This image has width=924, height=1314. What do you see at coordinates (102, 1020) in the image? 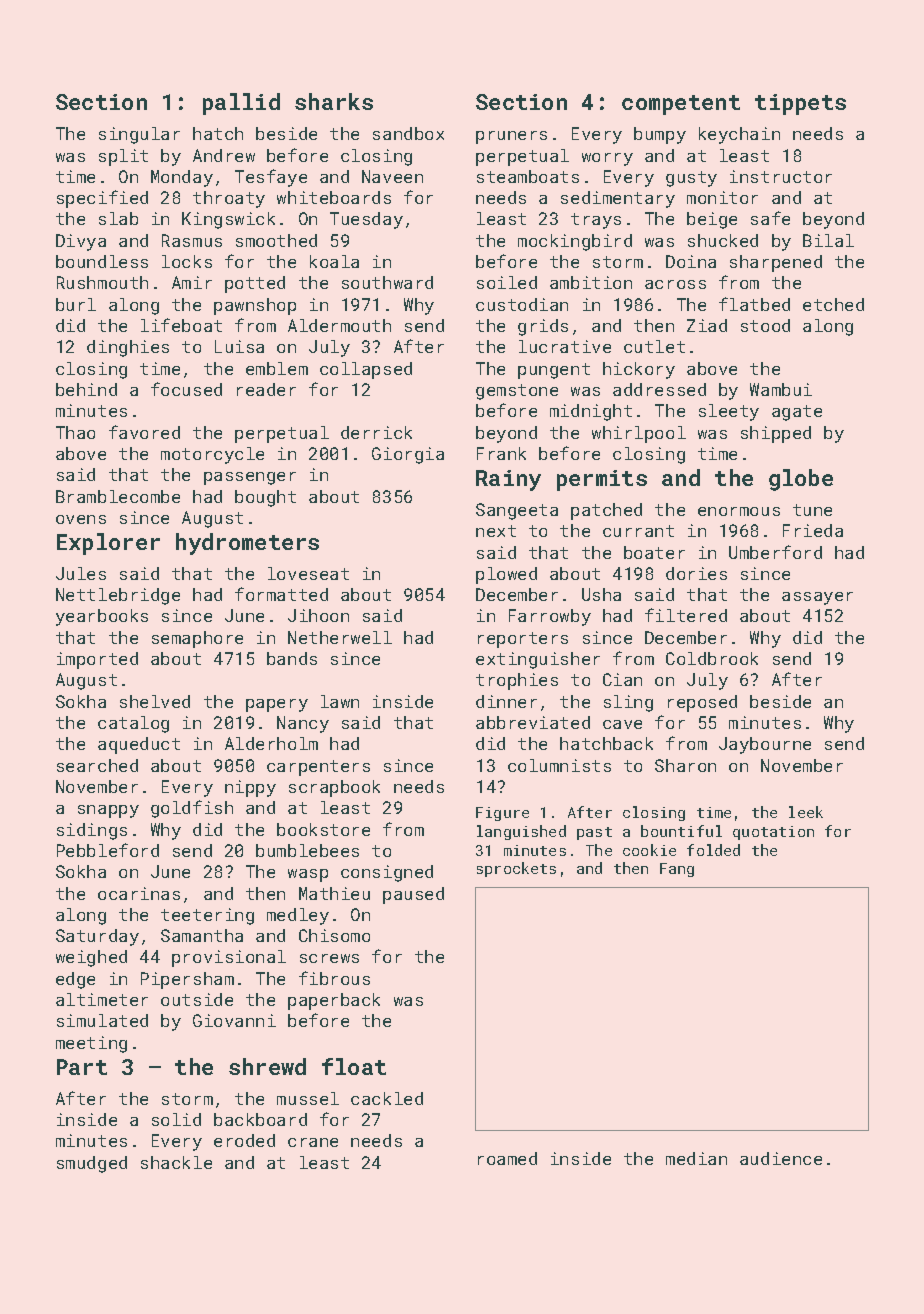
I see `simulated` at bounding box center [102, 1020].
